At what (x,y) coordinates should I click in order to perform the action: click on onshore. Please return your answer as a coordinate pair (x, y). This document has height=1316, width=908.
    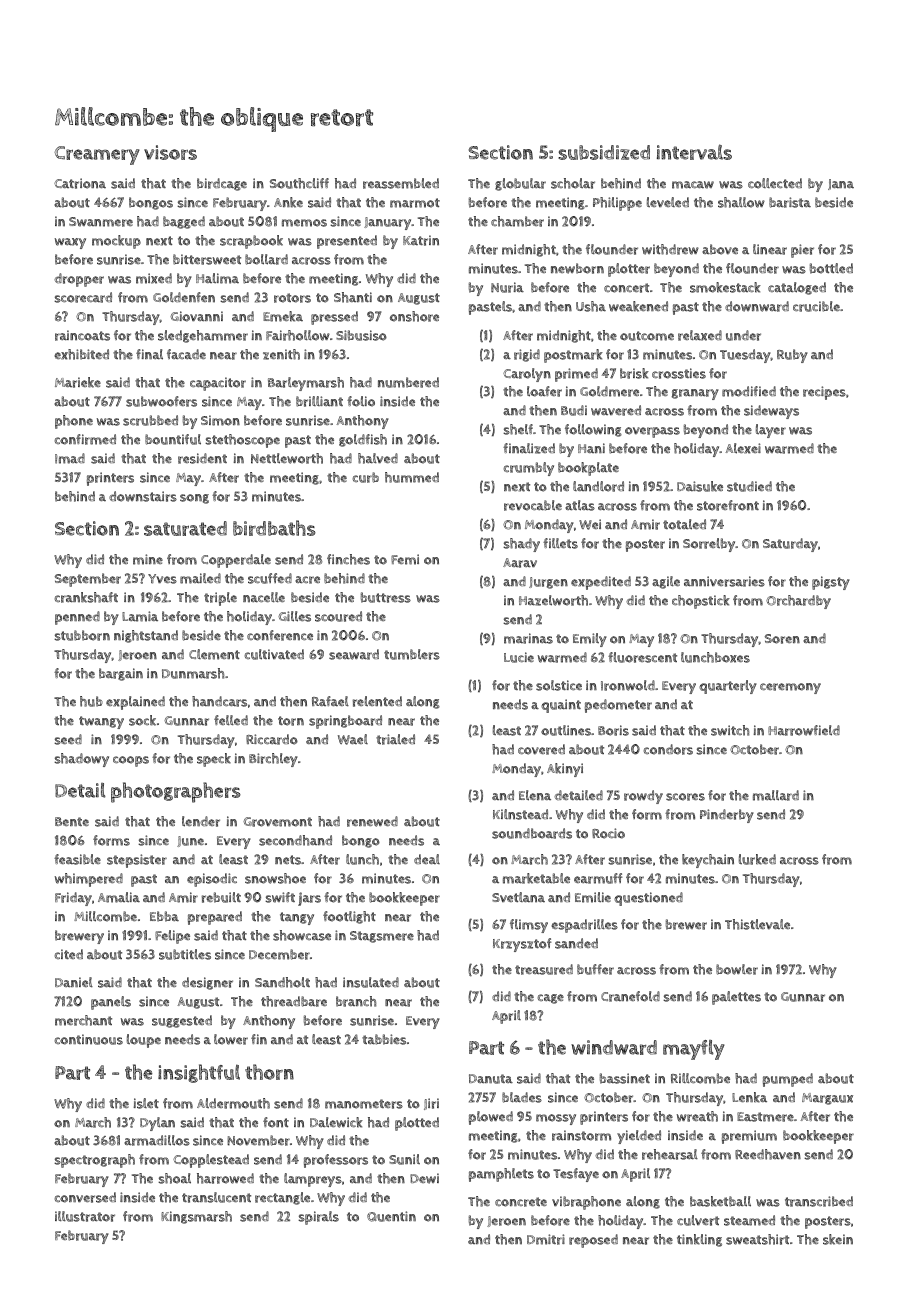
    Looking at the image, I should click on (414, 316).
